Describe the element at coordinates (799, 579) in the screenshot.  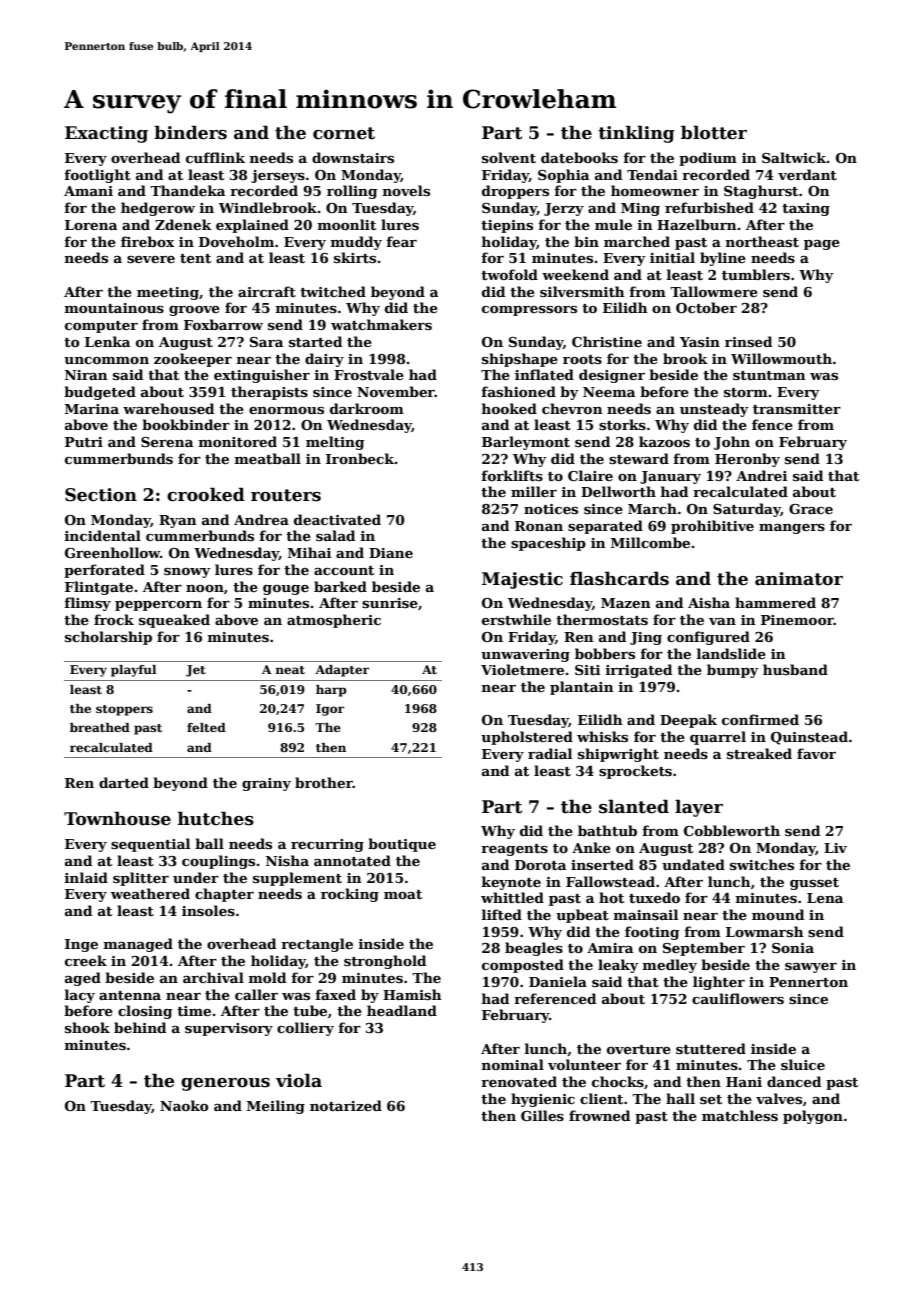
I see `animator` at that location.
